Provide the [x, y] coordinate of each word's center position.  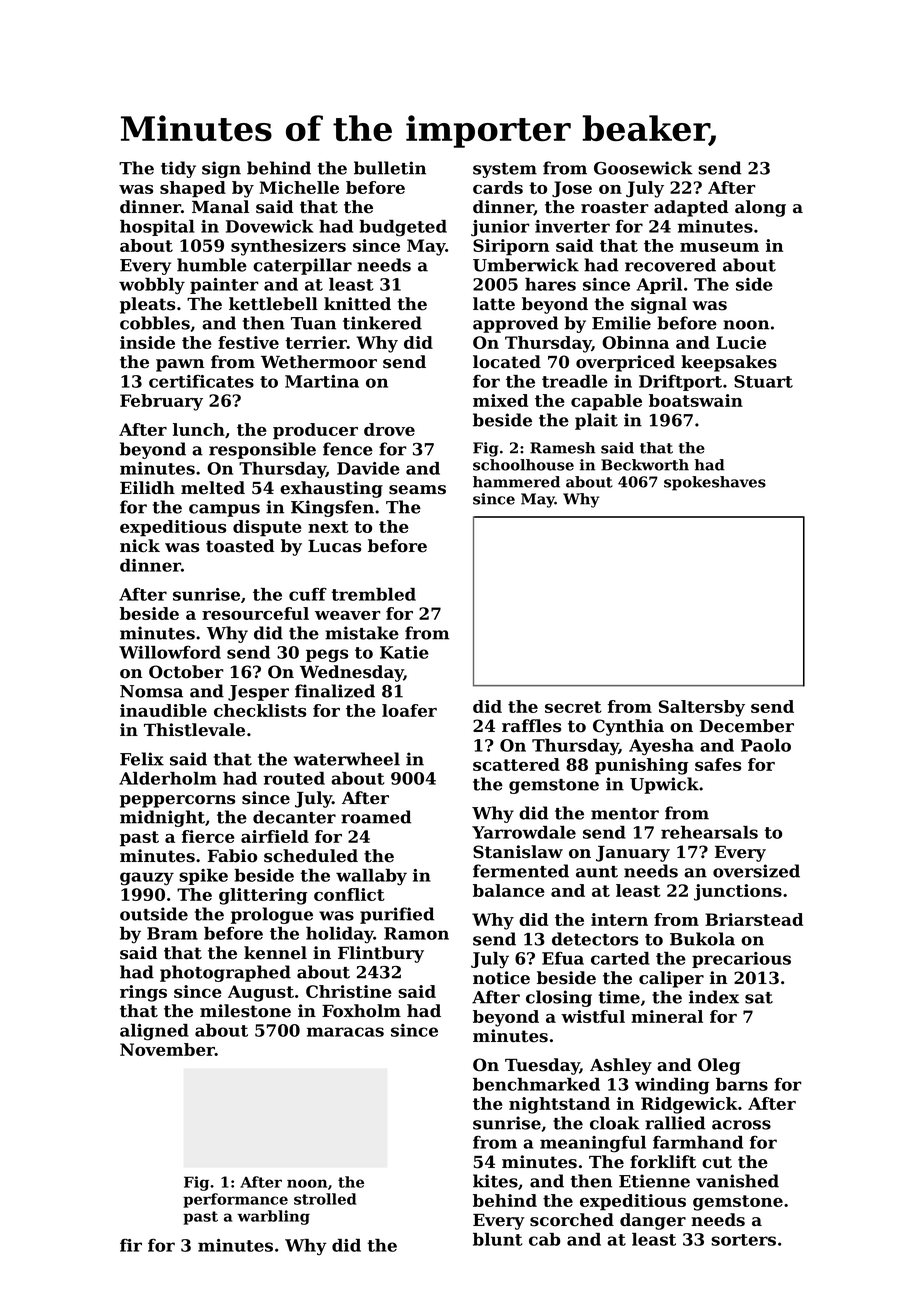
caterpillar [302, 266]
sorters [743, 1240]
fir [131, 1245]
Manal [220, 206]
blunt [497, 1239]
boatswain [696, 400]
